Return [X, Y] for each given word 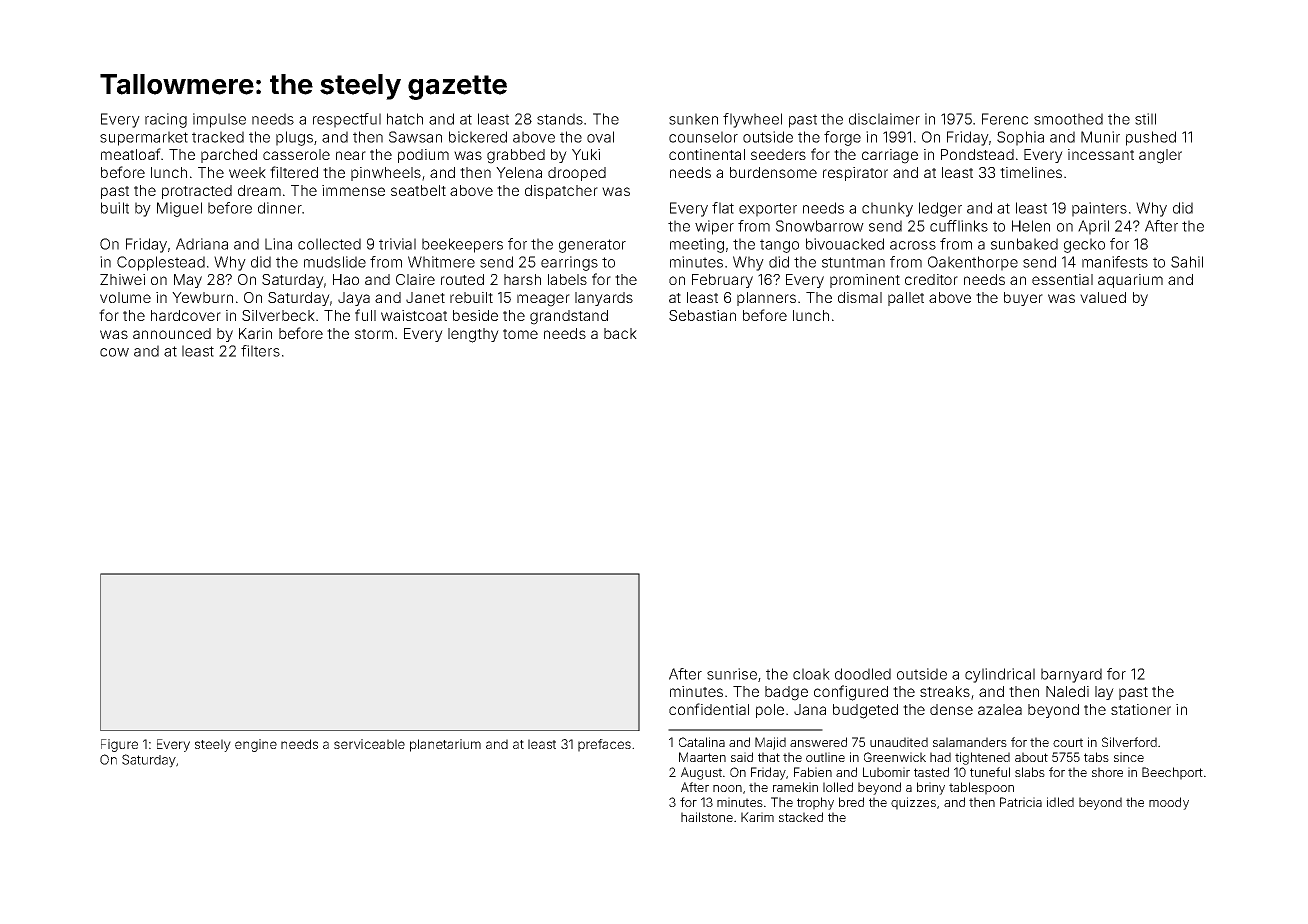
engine [256, 745]
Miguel [179, 209]
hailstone [707, 817]
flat [723, 208]
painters [1099, 209]
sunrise [732, 674]
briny [931, 788]
